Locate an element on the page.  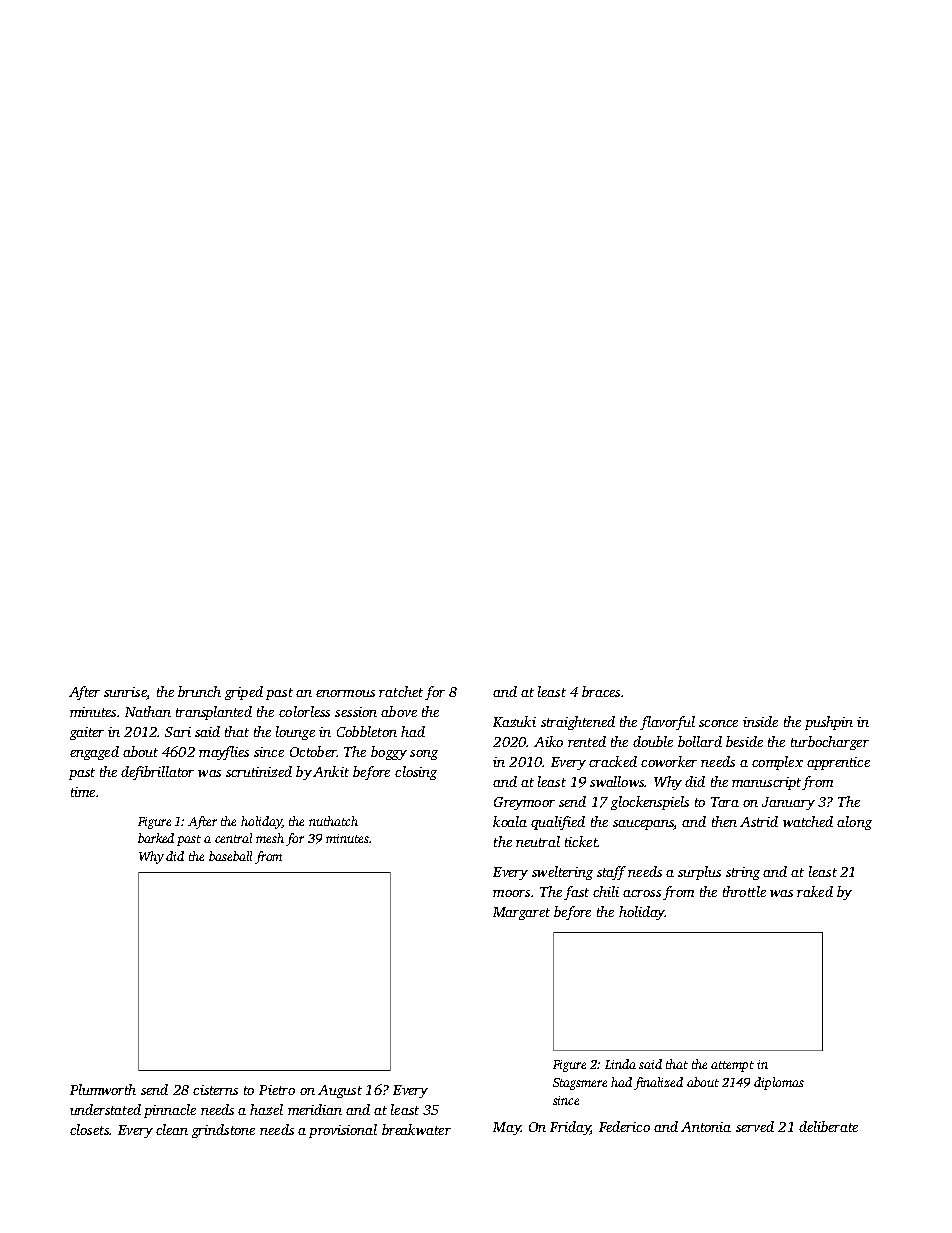
August is located at coordinates (340, 1091).
